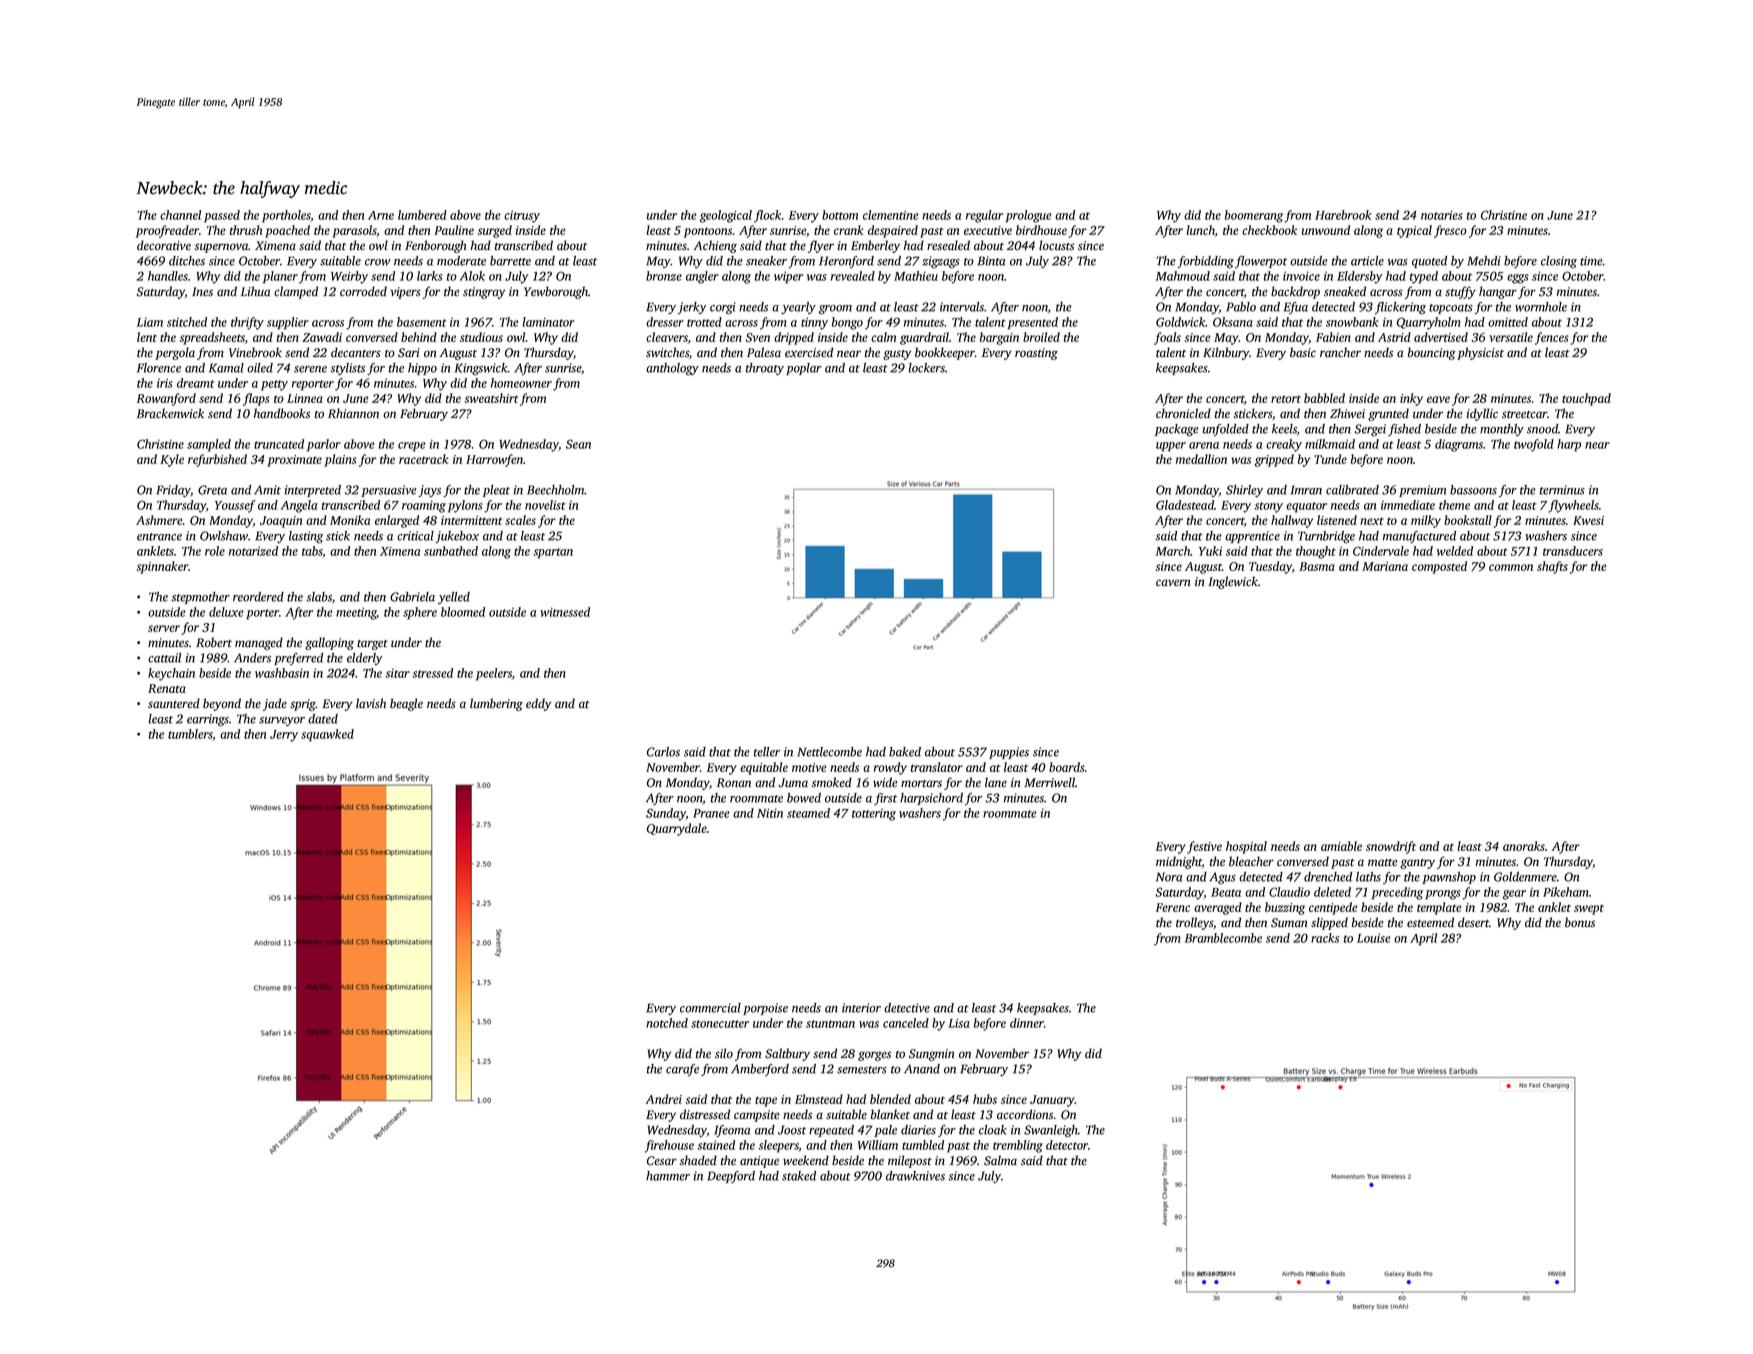  Describe the element at coordinates (1233, 582) in the screenshot. I see `Inglewick` at that location.
